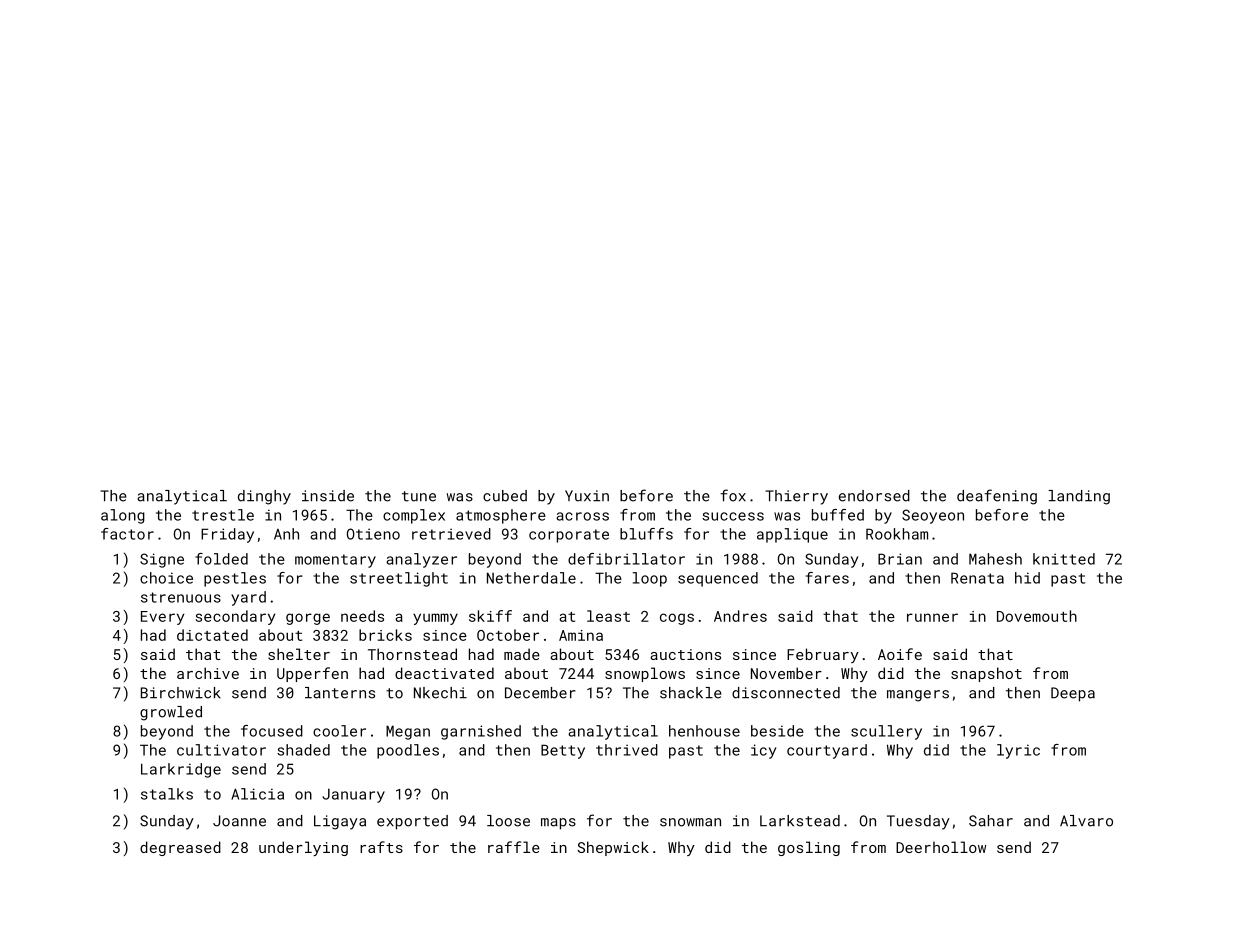 The image size is (1233, 952). Describe the element at coordinates (180, 848) in the document. I see `degreased` at that location.
